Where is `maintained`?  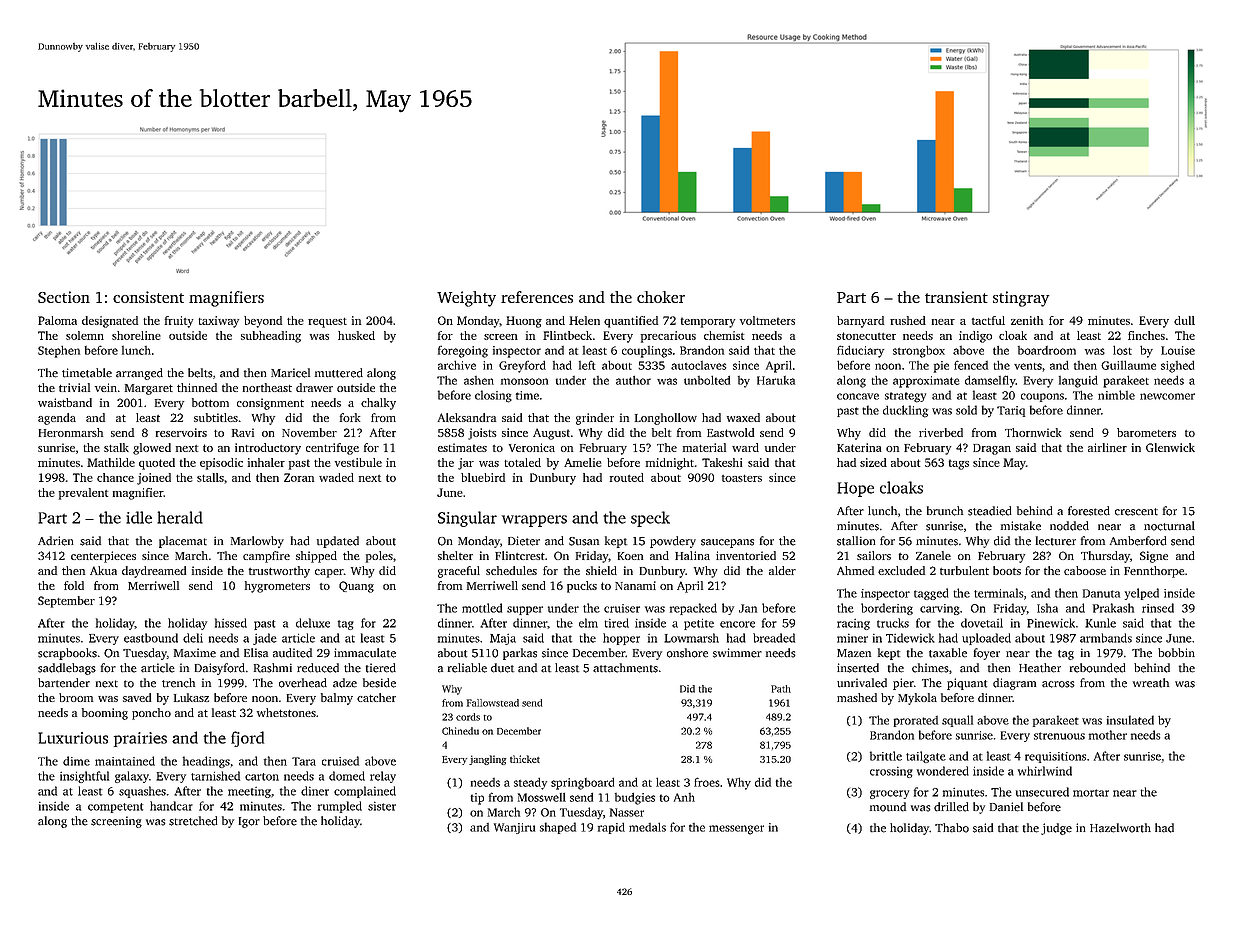
maintained is located at coordinates (125, 761).
